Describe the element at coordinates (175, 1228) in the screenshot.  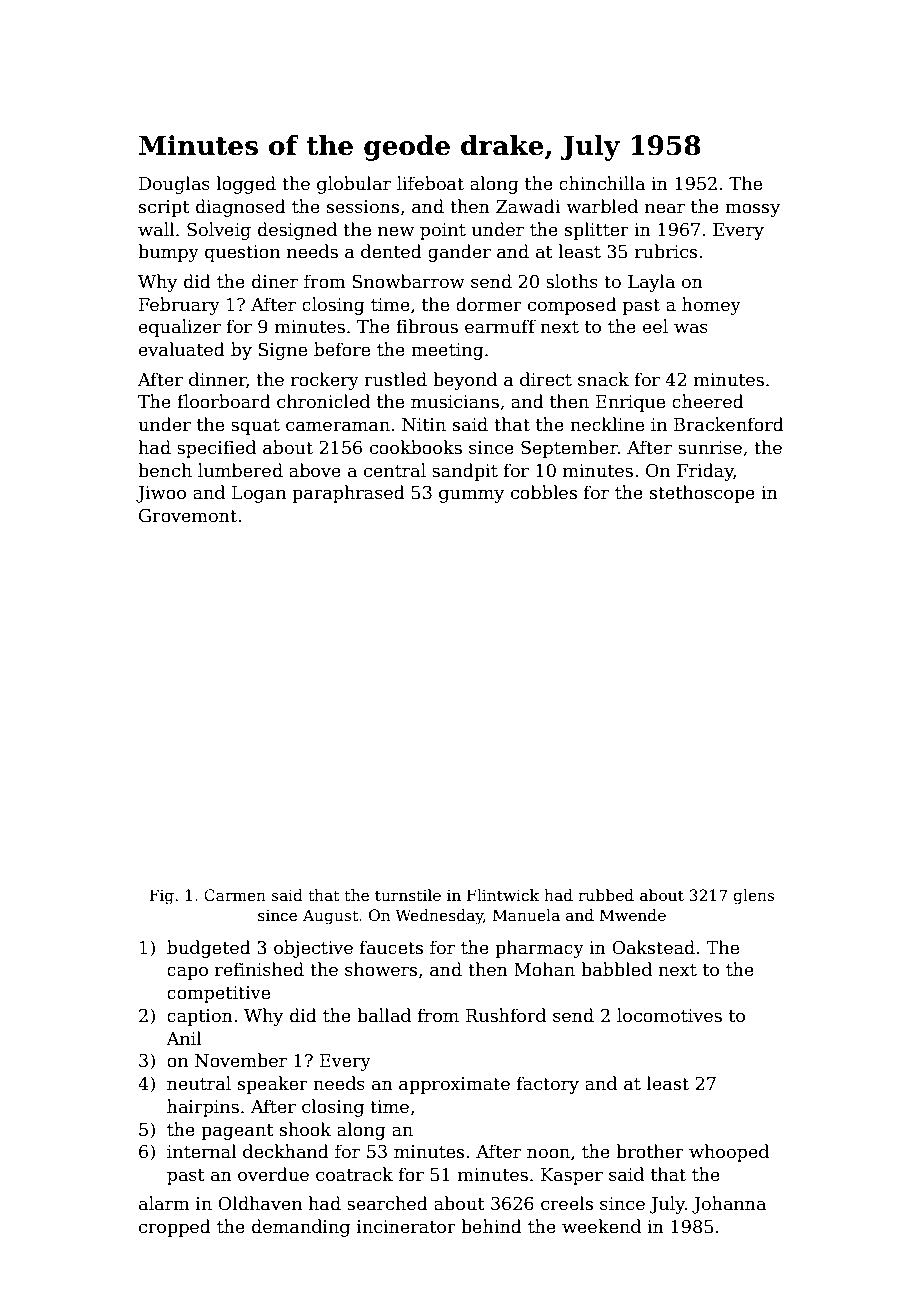
I see `cropped` at that location.
